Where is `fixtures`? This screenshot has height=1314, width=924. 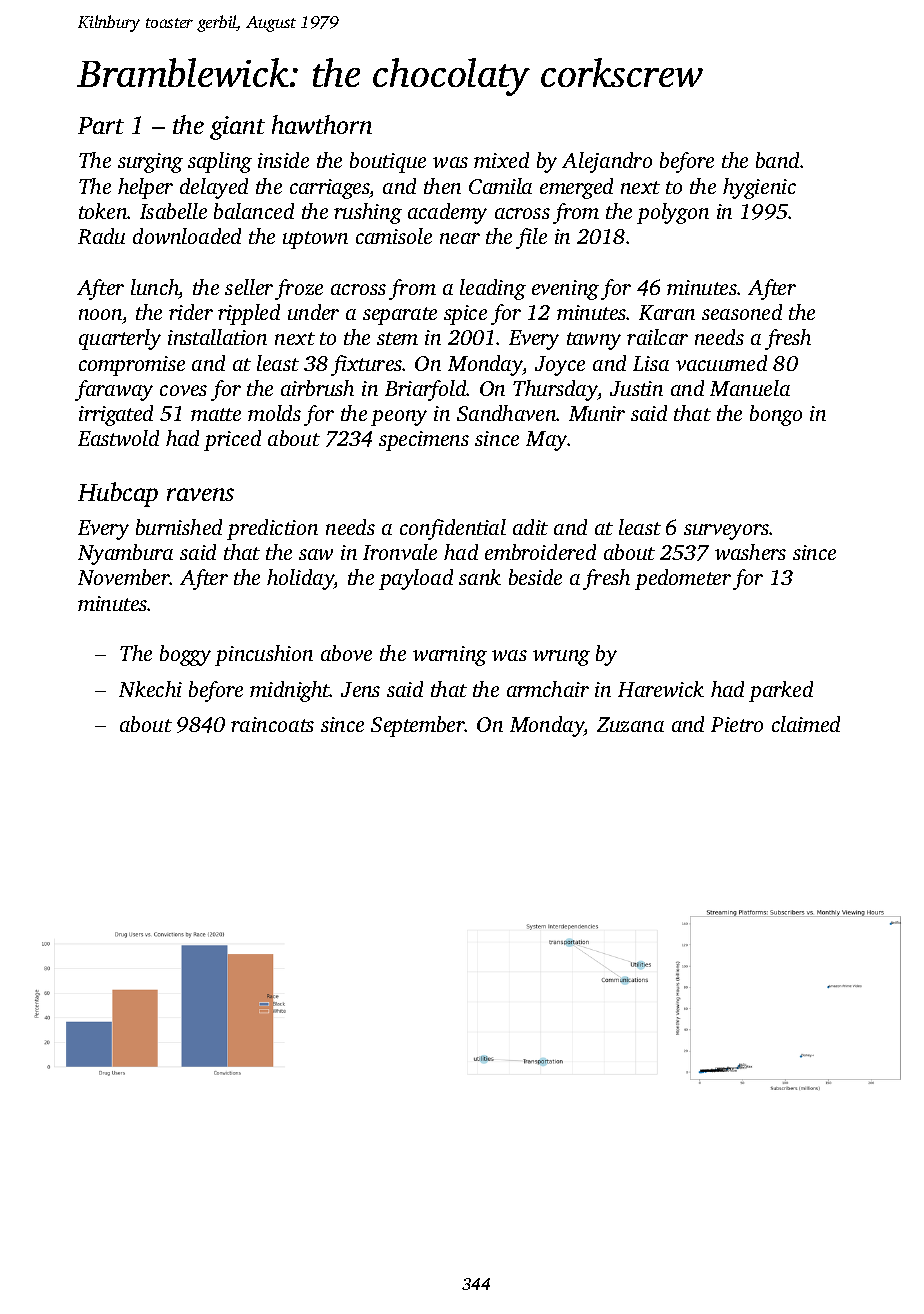 fixtures is located at coordinates (367, 365).
